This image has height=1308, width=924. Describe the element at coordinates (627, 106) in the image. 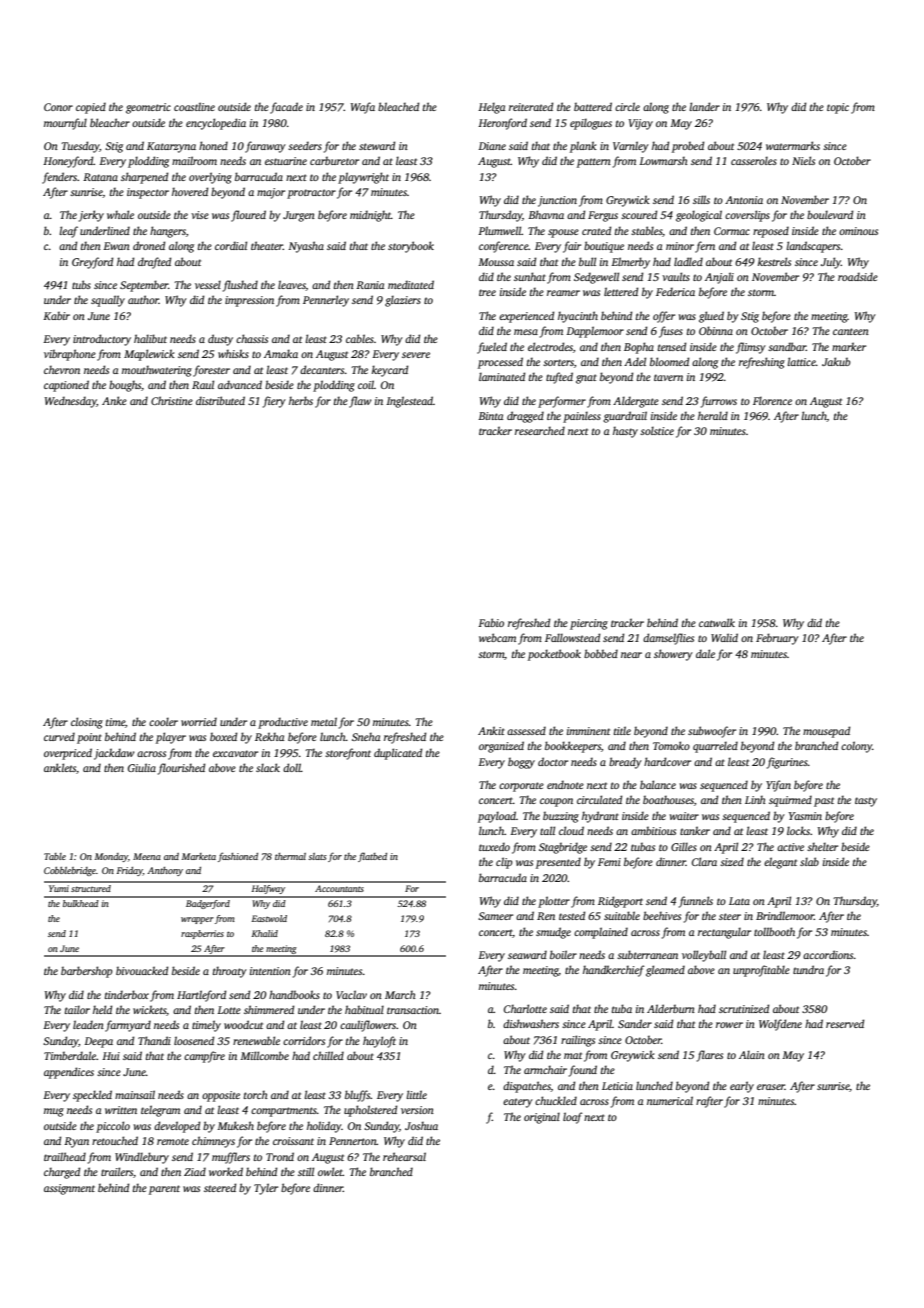

I see `circle` at that location.
